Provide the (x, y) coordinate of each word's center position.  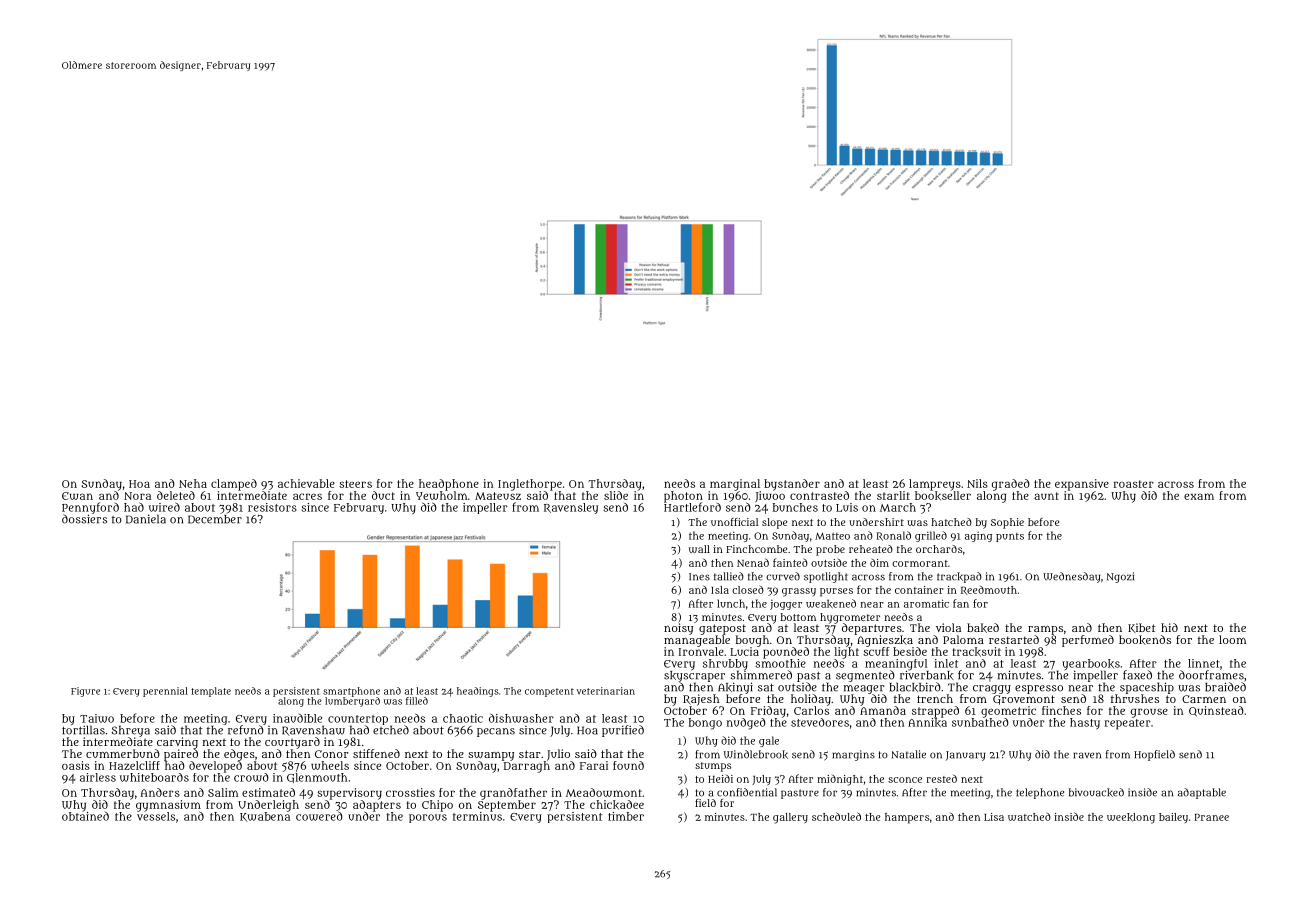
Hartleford (692, 507)
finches (1061, 710)
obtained (85, 816)
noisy (678, 629)
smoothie (780, 663)
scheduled (836, 816)
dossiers (84, 519)
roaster (1133, 484)
